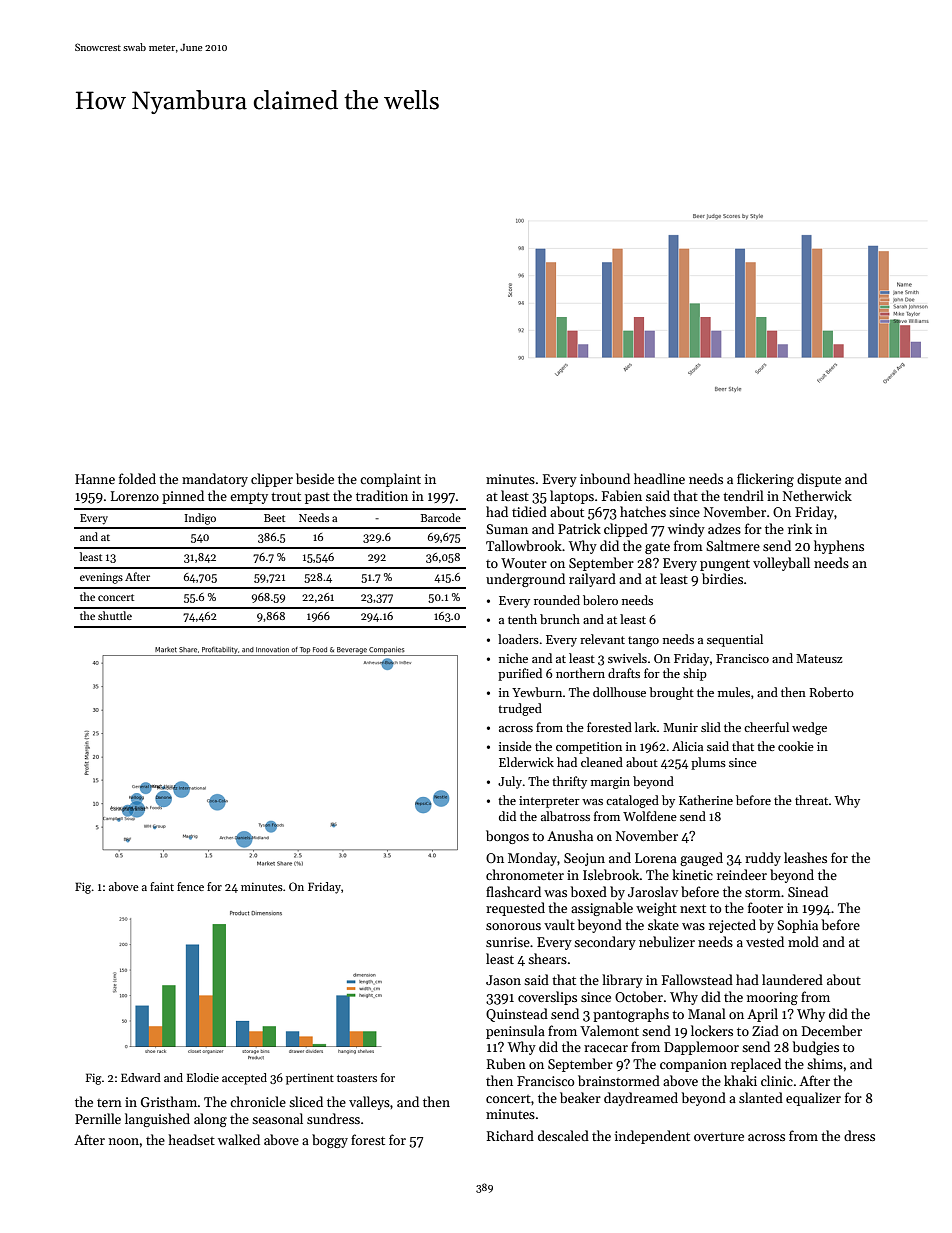 The width and height of the screenshot is (952, 1233). What do you see at coordinates (162, 886) in the screenshot?
I see `faint` at bounding box center [162, 886].
